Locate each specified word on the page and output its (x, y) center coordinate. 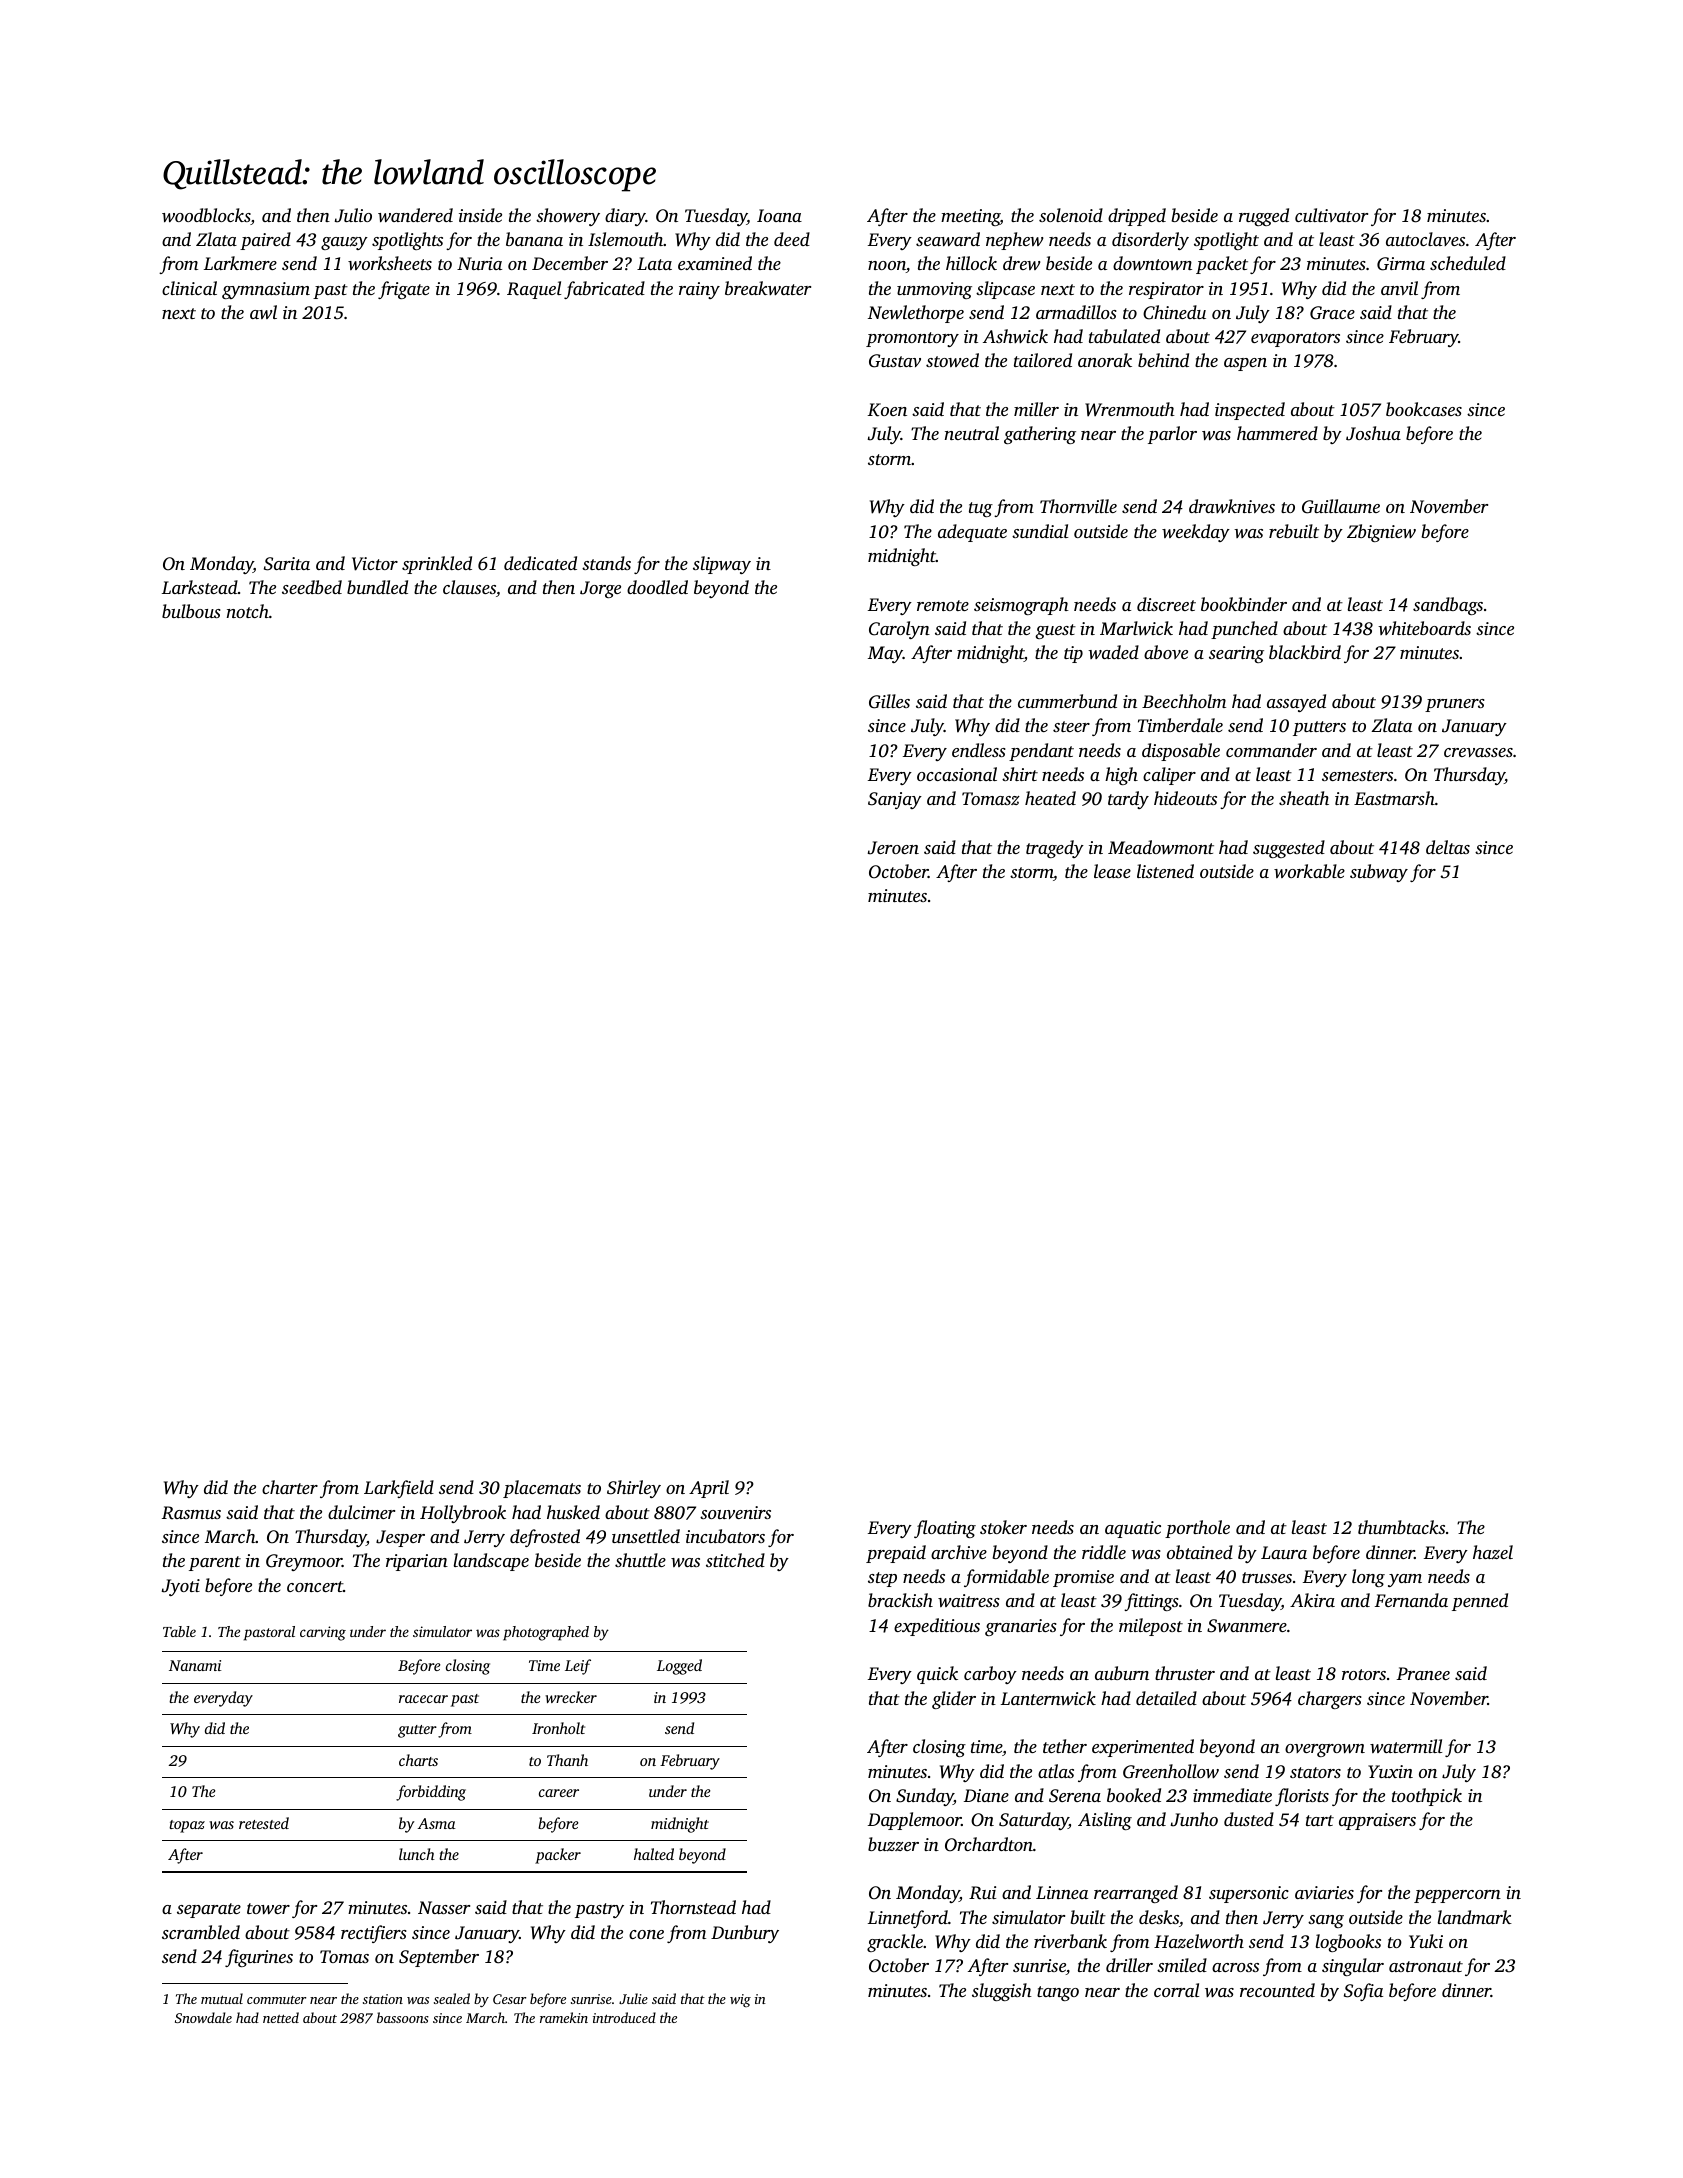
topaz (187, 1826)
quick (937, 1675)
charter (290, 1487)
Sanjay (895, 800)
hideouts (1185, 798)
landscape (491, 1562)
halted (654, 1854)
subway (1379, 873)
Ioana (779, 215)
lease (1112, 871)
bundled (377, 587)
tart (1320, 1820)
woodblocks (206, 216)
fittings (1151, 1602)
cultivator (1331, 215)
